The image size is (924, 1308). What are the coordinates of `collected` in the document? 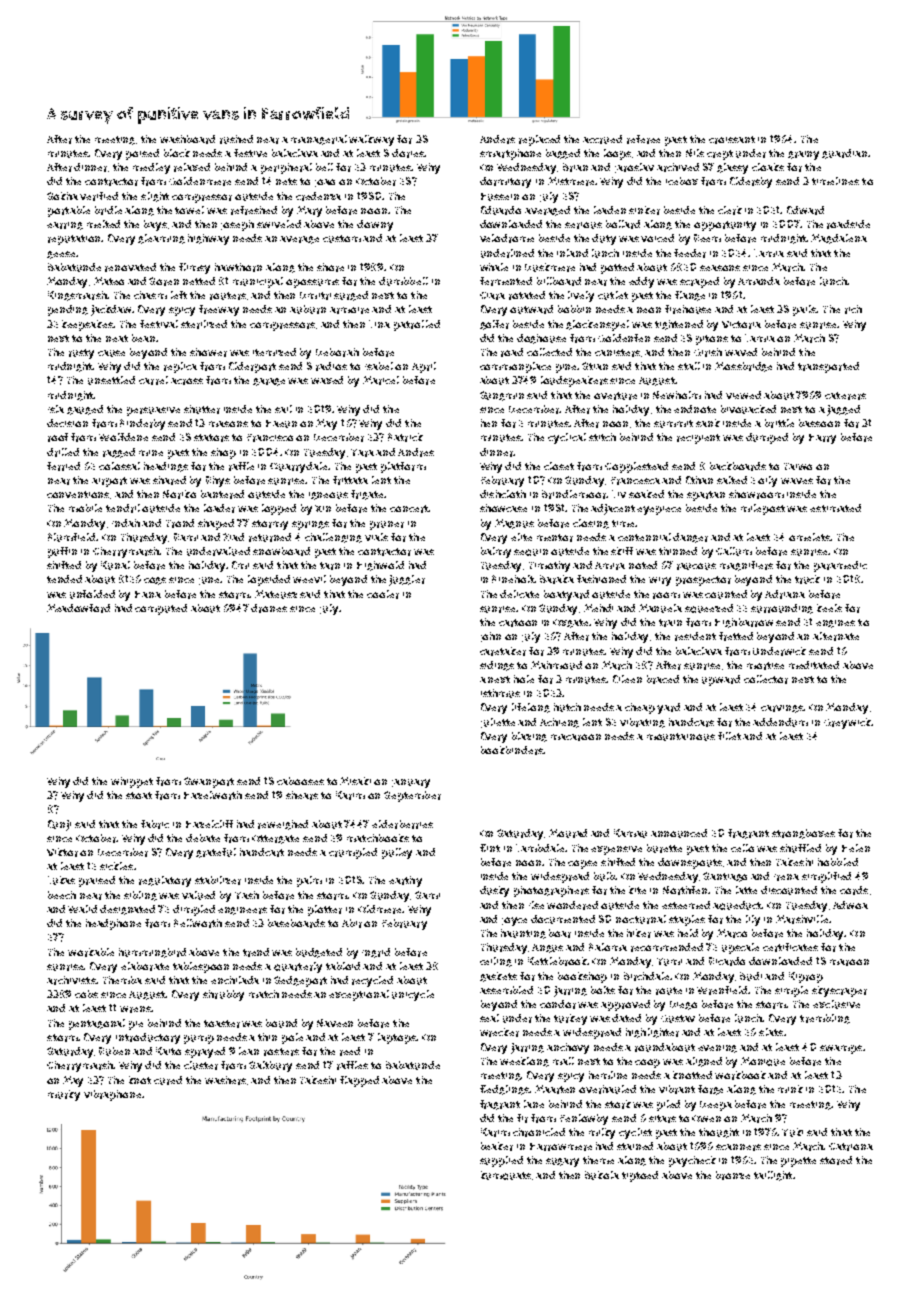 It's located at (549, 352).
